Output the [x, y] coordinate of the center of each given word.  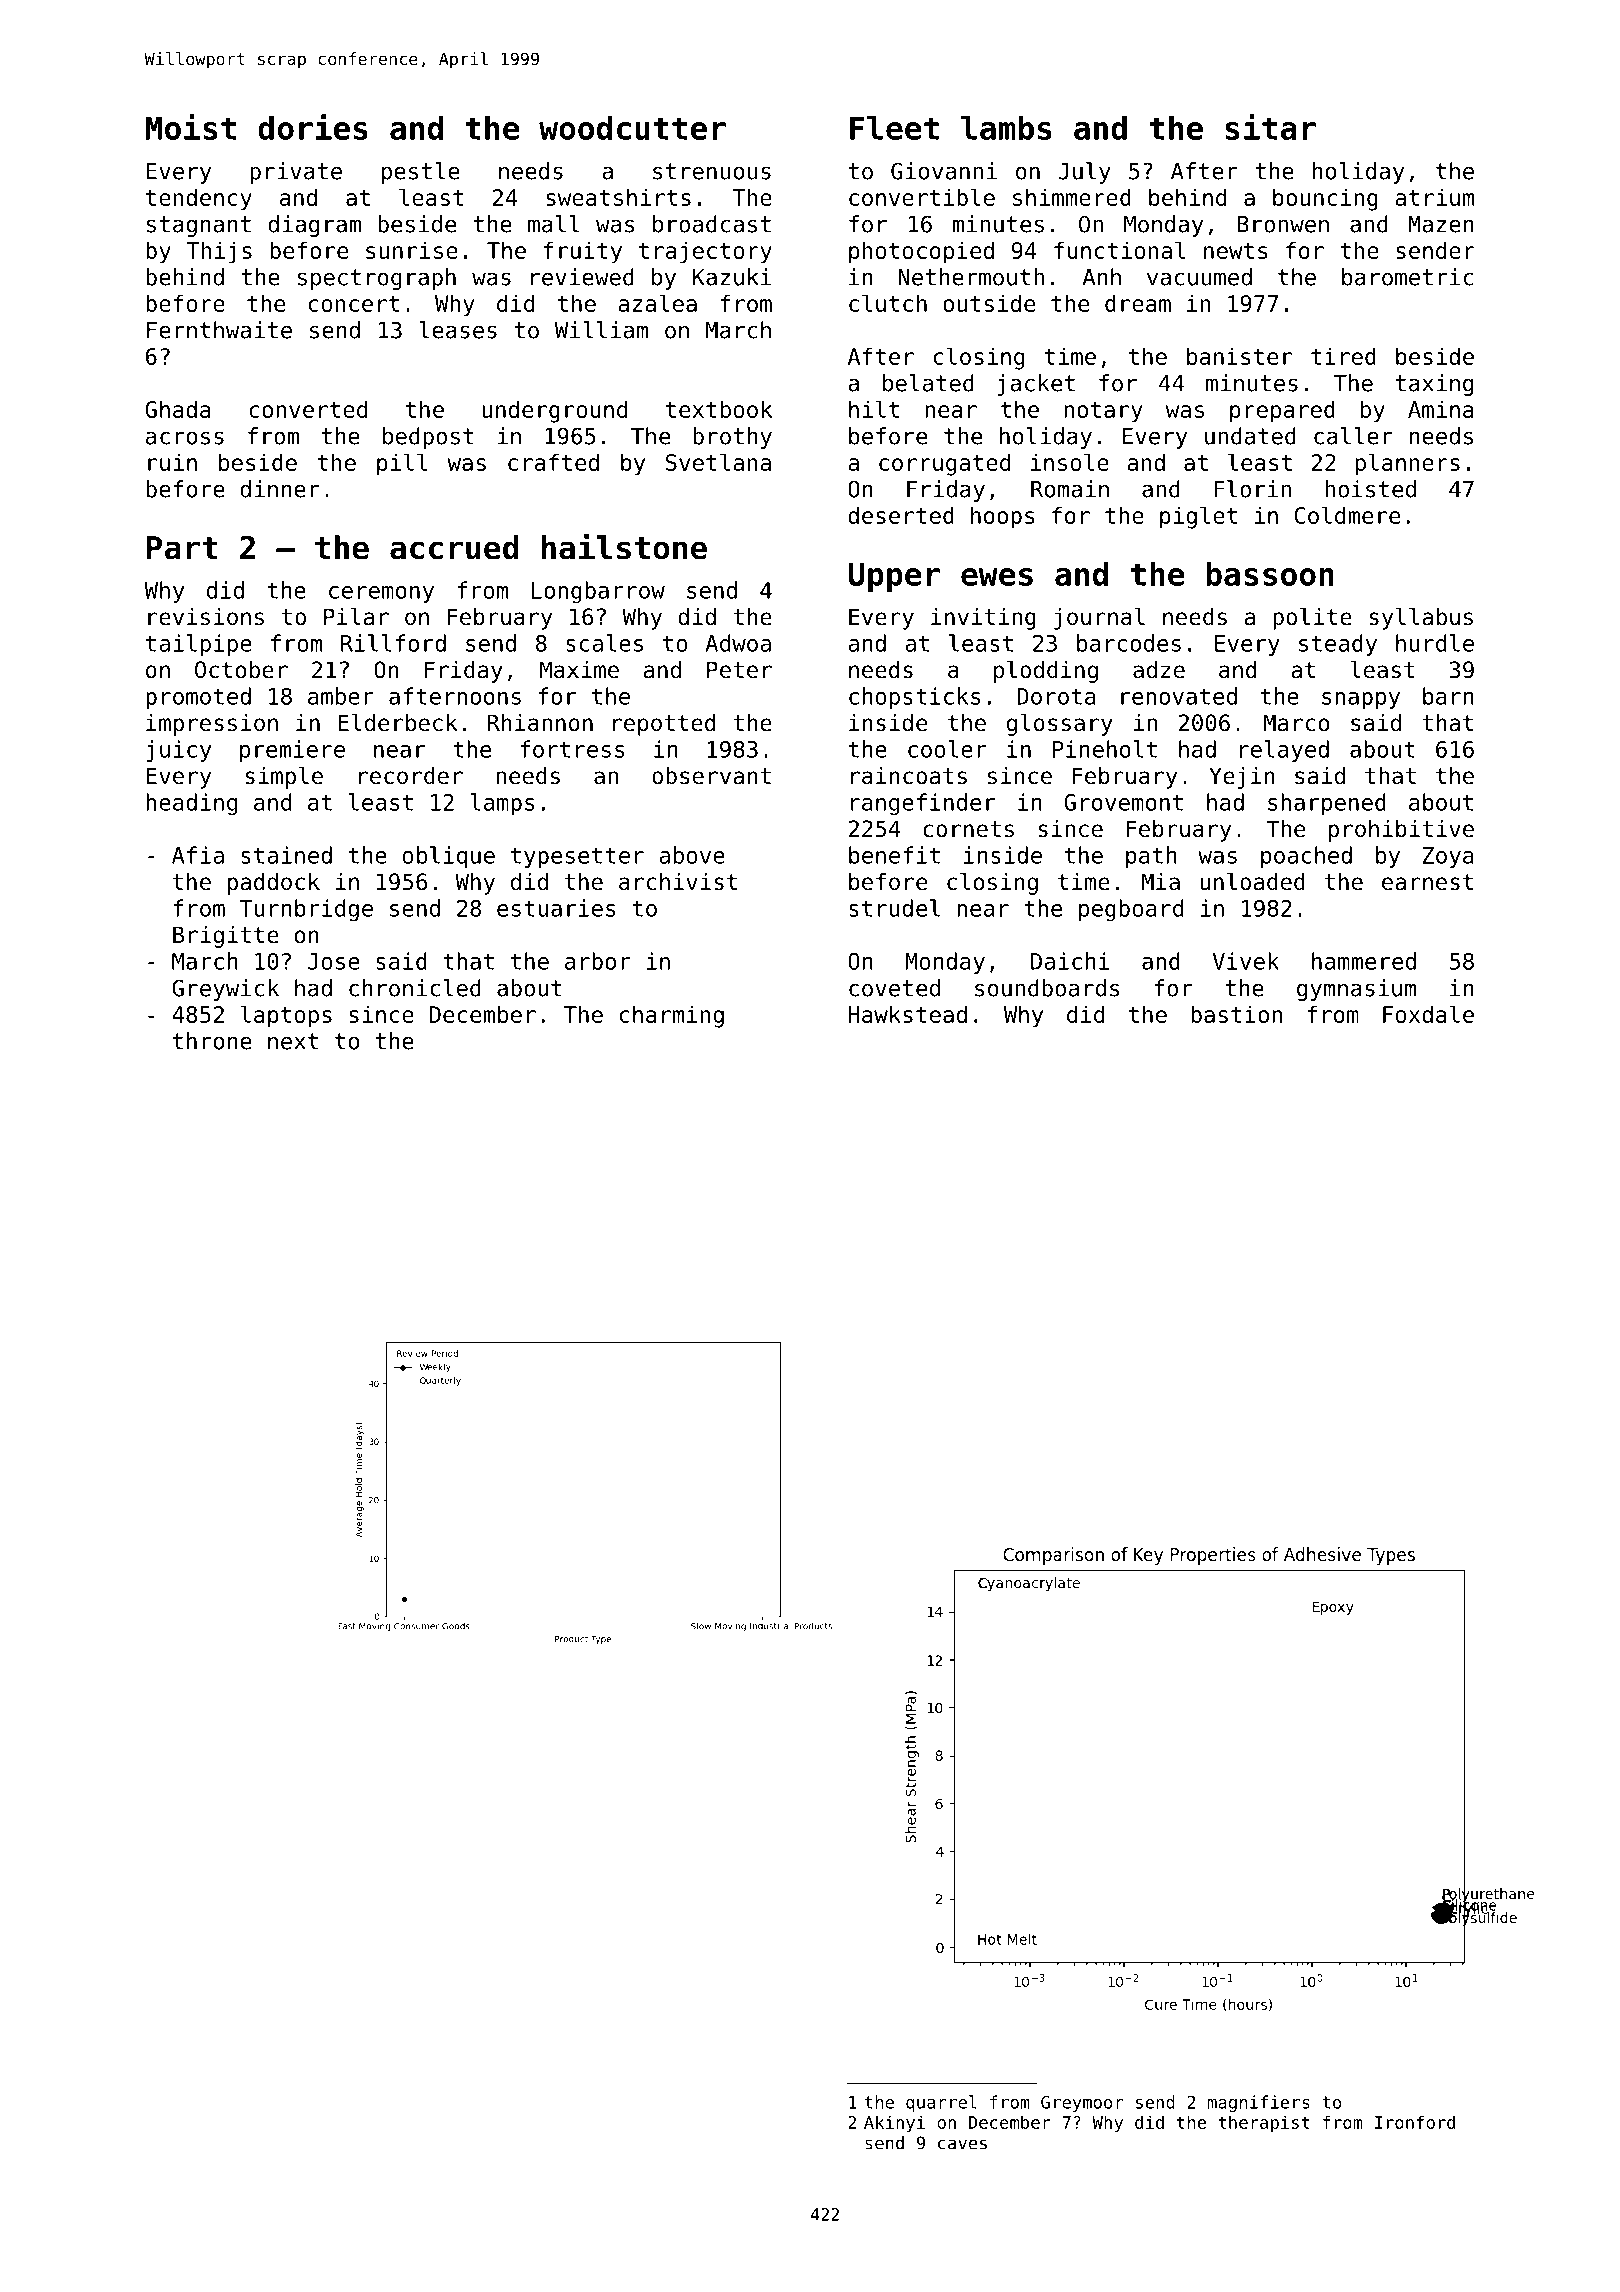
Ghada [178, 409]
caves [962, 2144]
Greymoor [1082, 2103]
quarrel [941, 2103]
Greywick [225, 990]
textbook [719, 409]
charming [672, 1016]
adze [1159, 670]
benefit [894, 855]
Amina [1441, 409]
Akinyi [894, 2124]
